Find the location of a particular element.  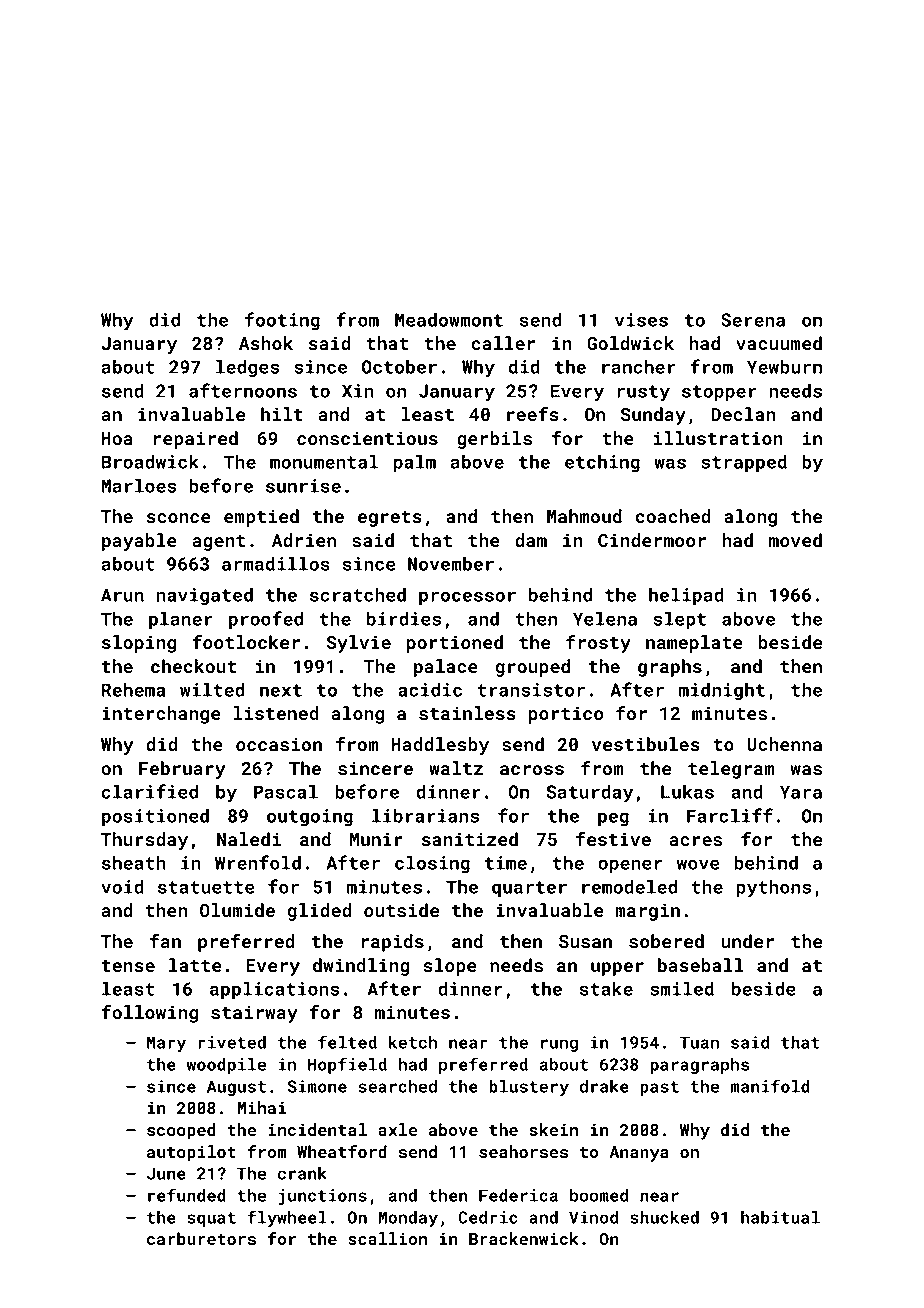

vises is located at coordinates (641, 320).
